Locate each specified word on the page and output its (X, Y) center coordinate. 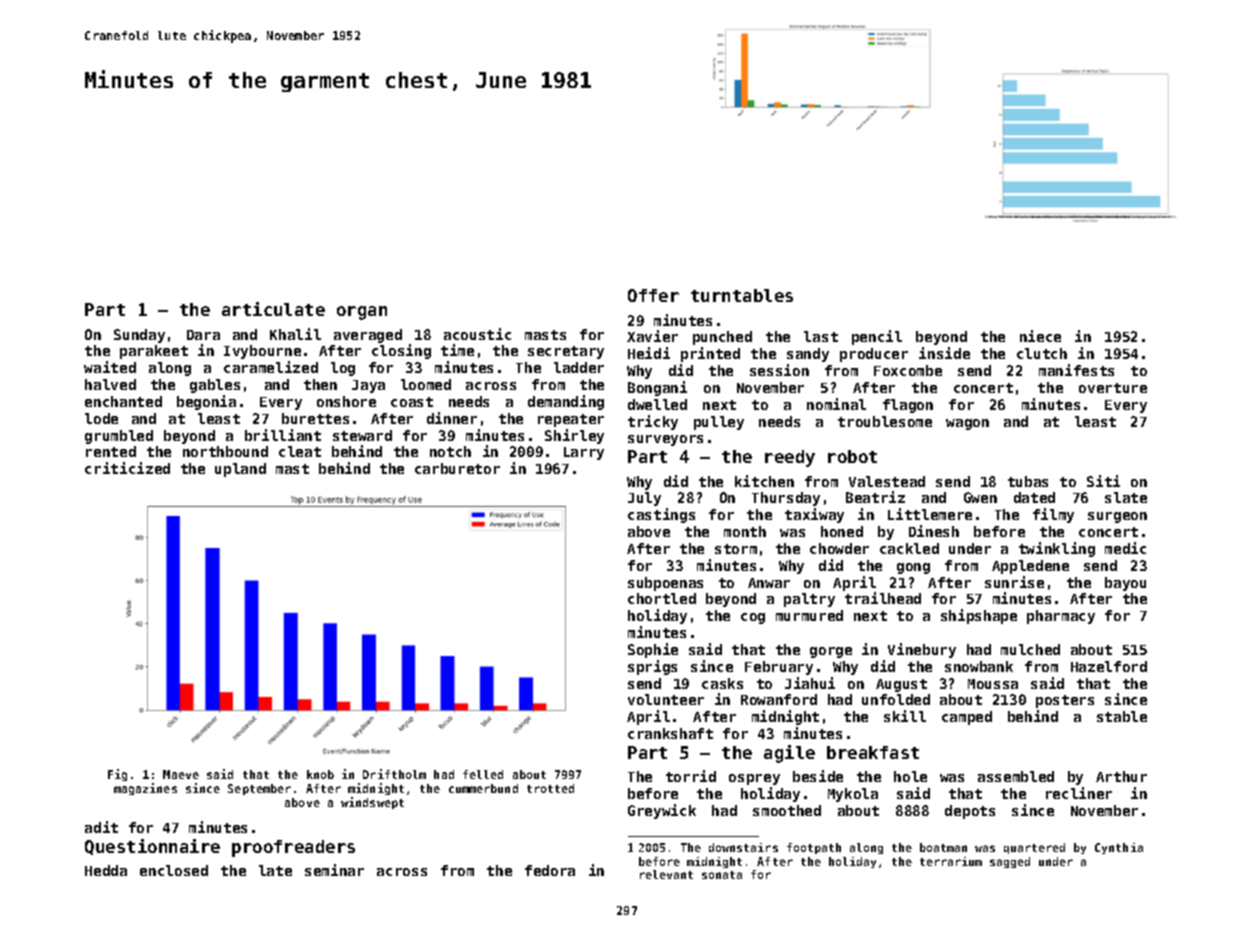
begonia (206, 402)
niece (1040, 336)
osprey (754, 779)
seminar (334, 870)
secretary (566, 352)
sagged (1010, 862)
